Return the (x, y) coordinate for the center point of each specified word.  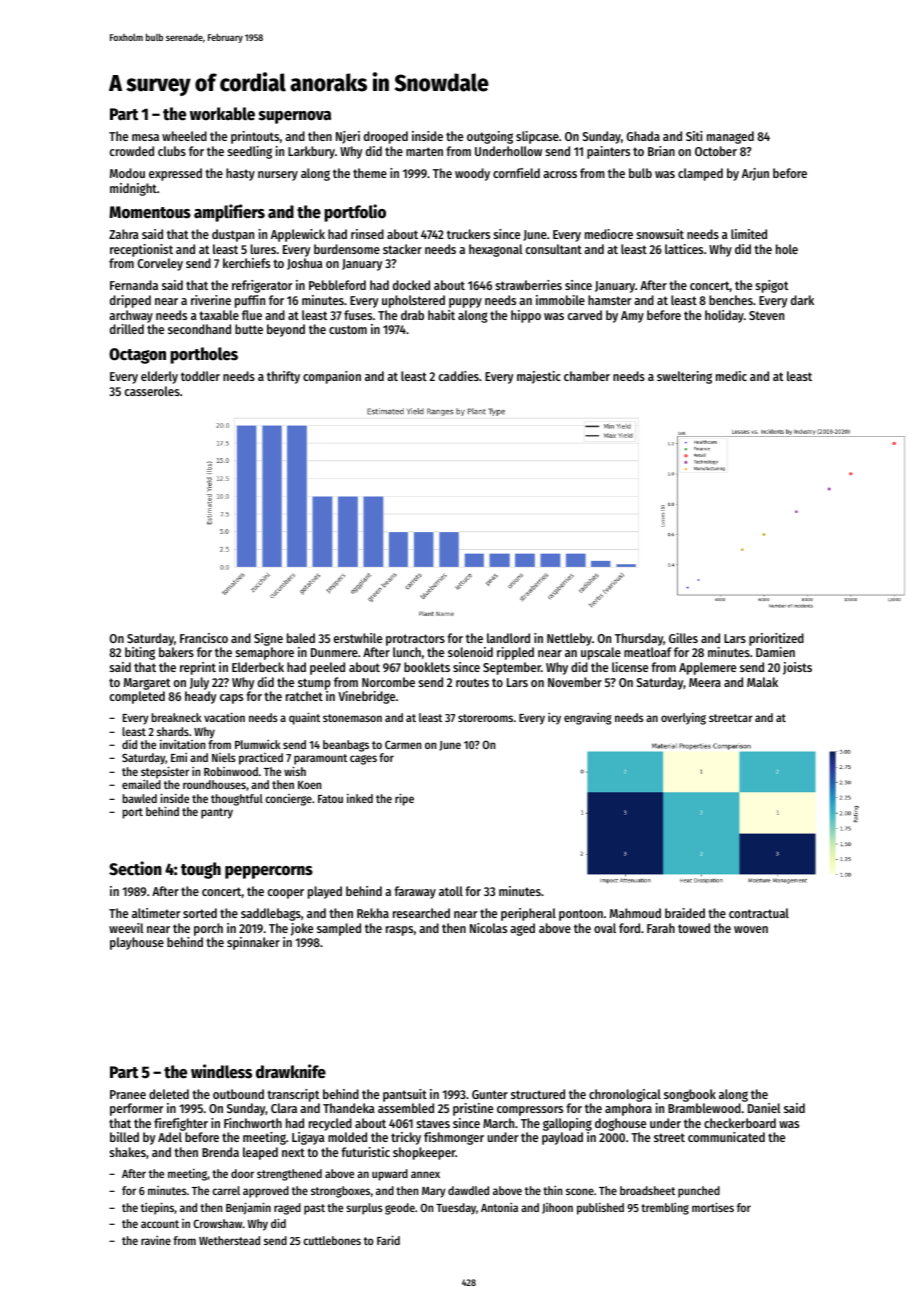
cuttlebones (332, 1240)
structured (538, 1094)
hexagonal (495, 250)
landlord (508, 638)
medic (731, 376)
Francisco (204, 638)
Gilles (683, 638)
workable (222, 114)
